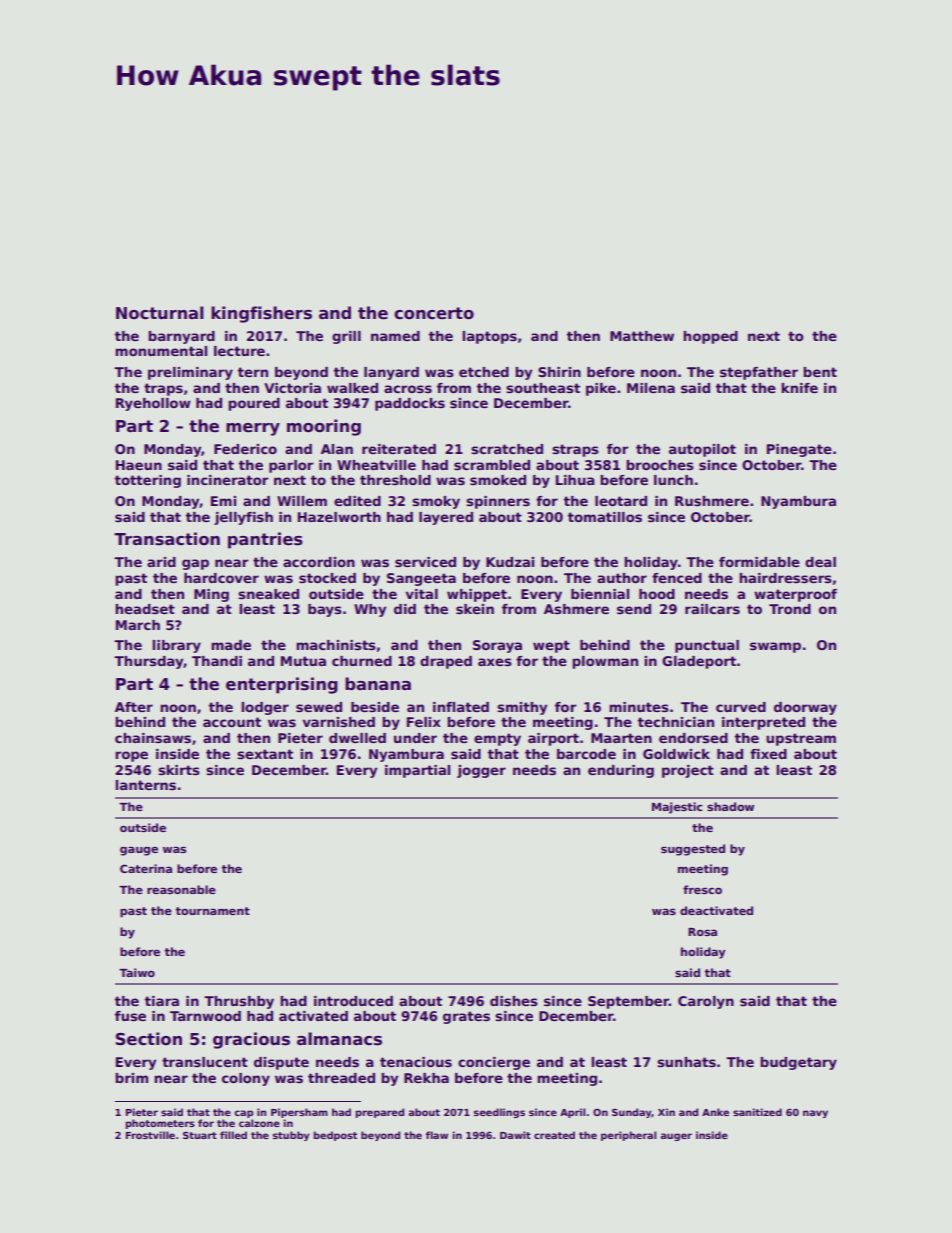  I want to click on fresco, so click(702, 889).
